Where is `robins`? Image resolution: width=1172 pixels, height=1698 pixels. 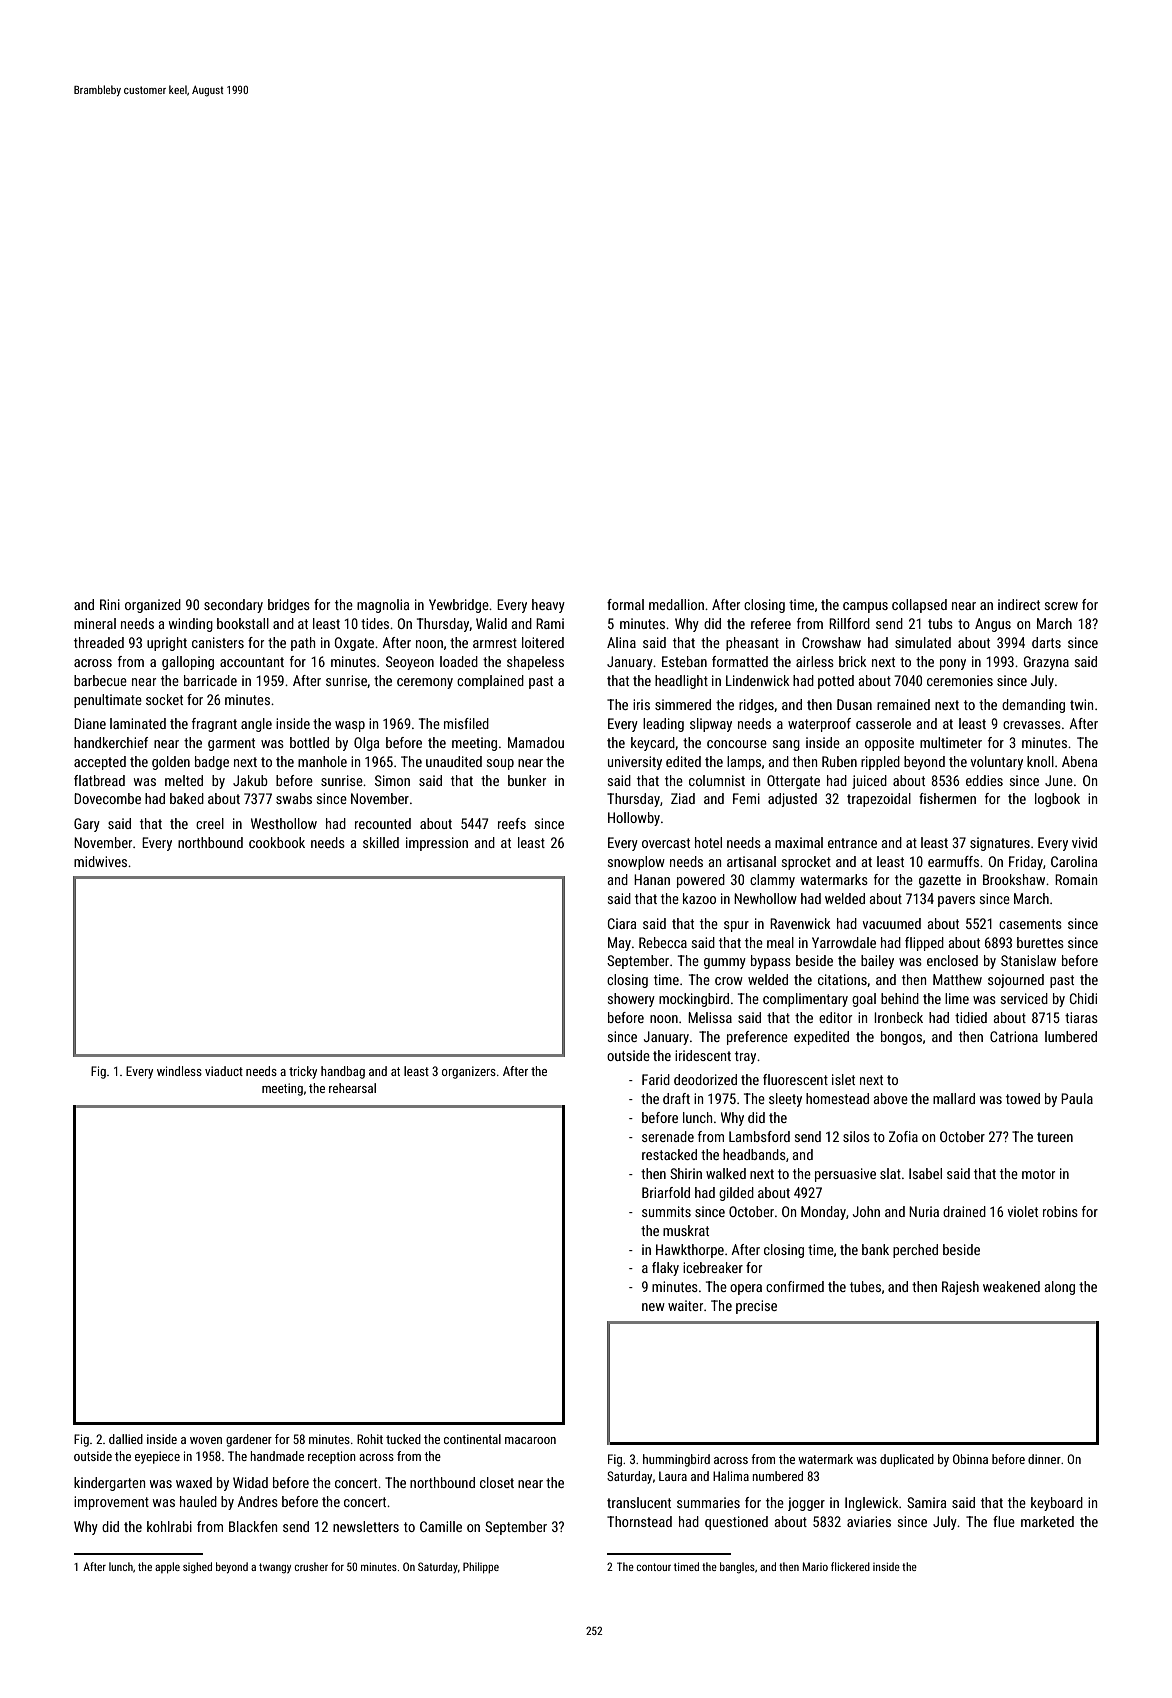
robins is located at coordinates (1060, 1211).
